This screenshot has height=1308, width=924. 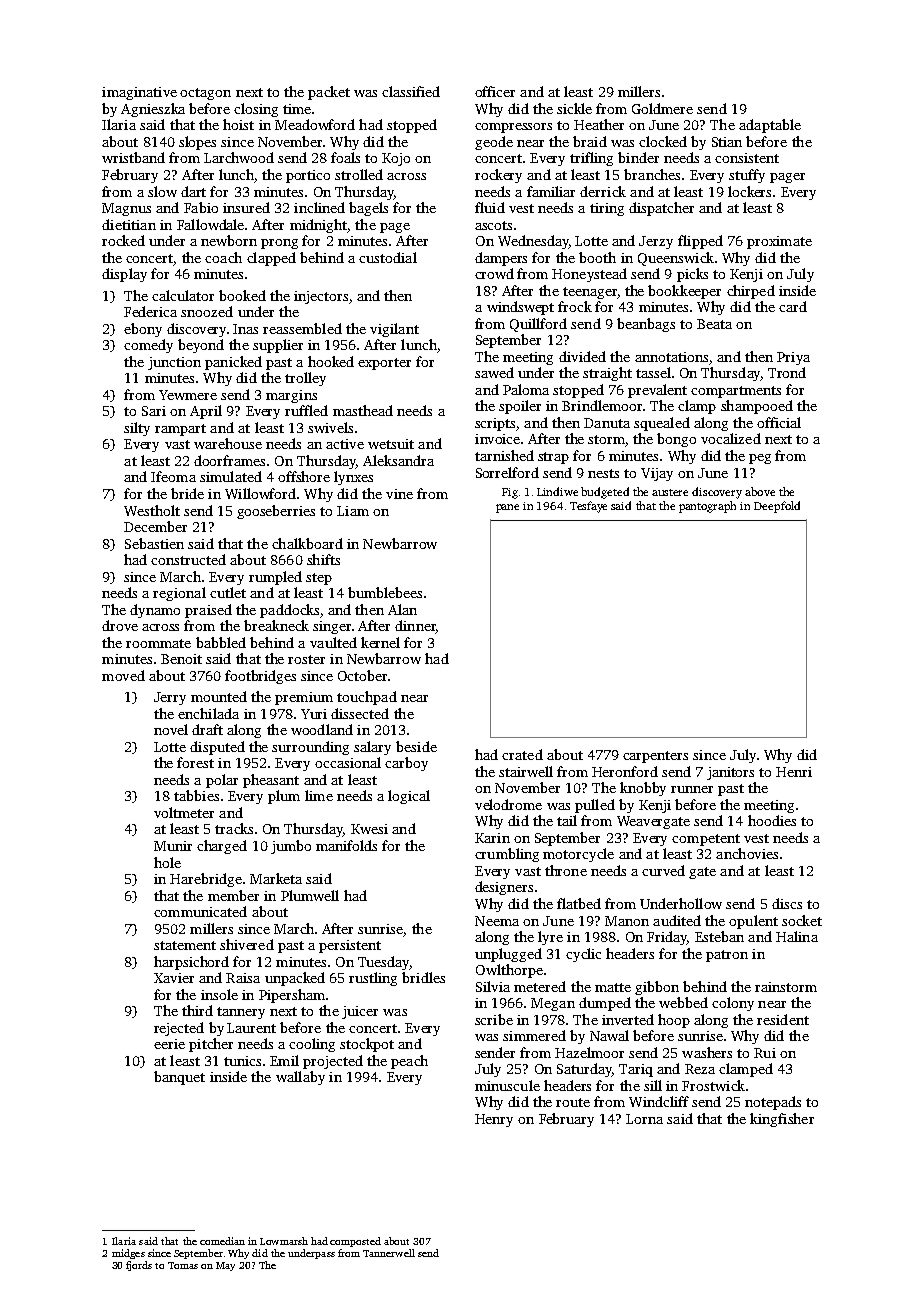 I want to click on Aleksandra, so click(x=398, y=460).
